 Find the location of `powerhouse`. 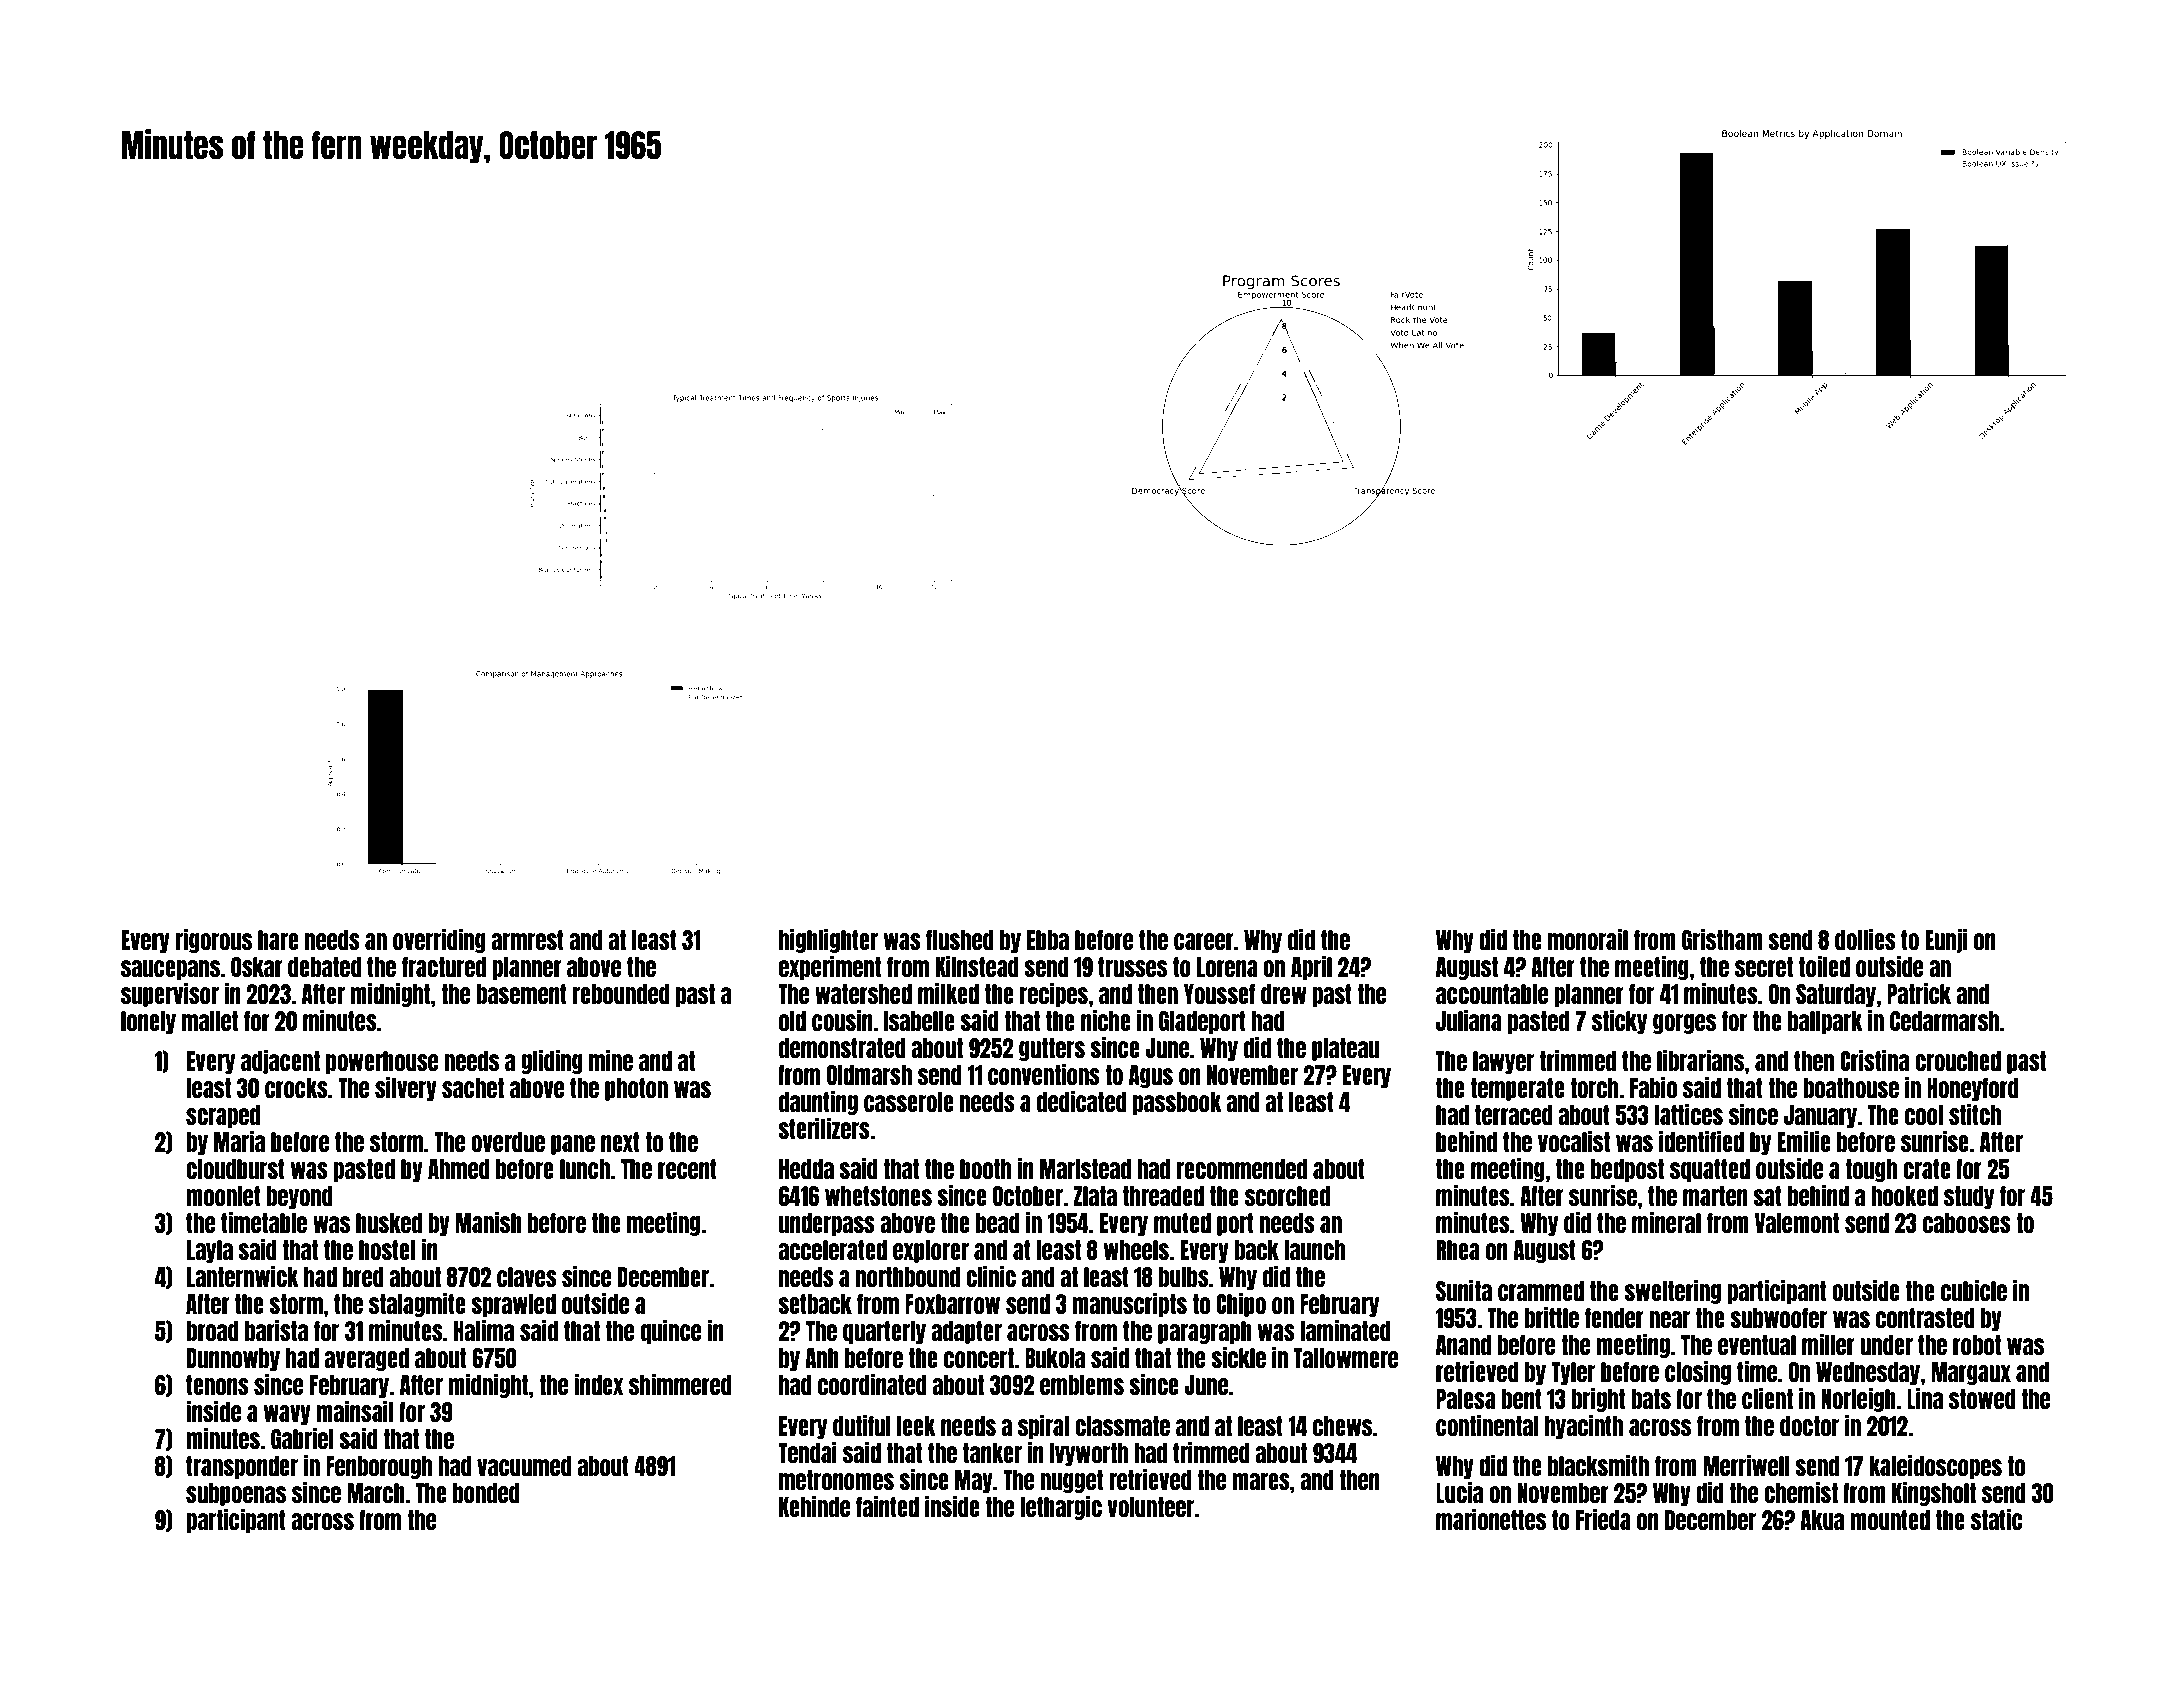

powerhouse is located at coordinates (382, 1062).
